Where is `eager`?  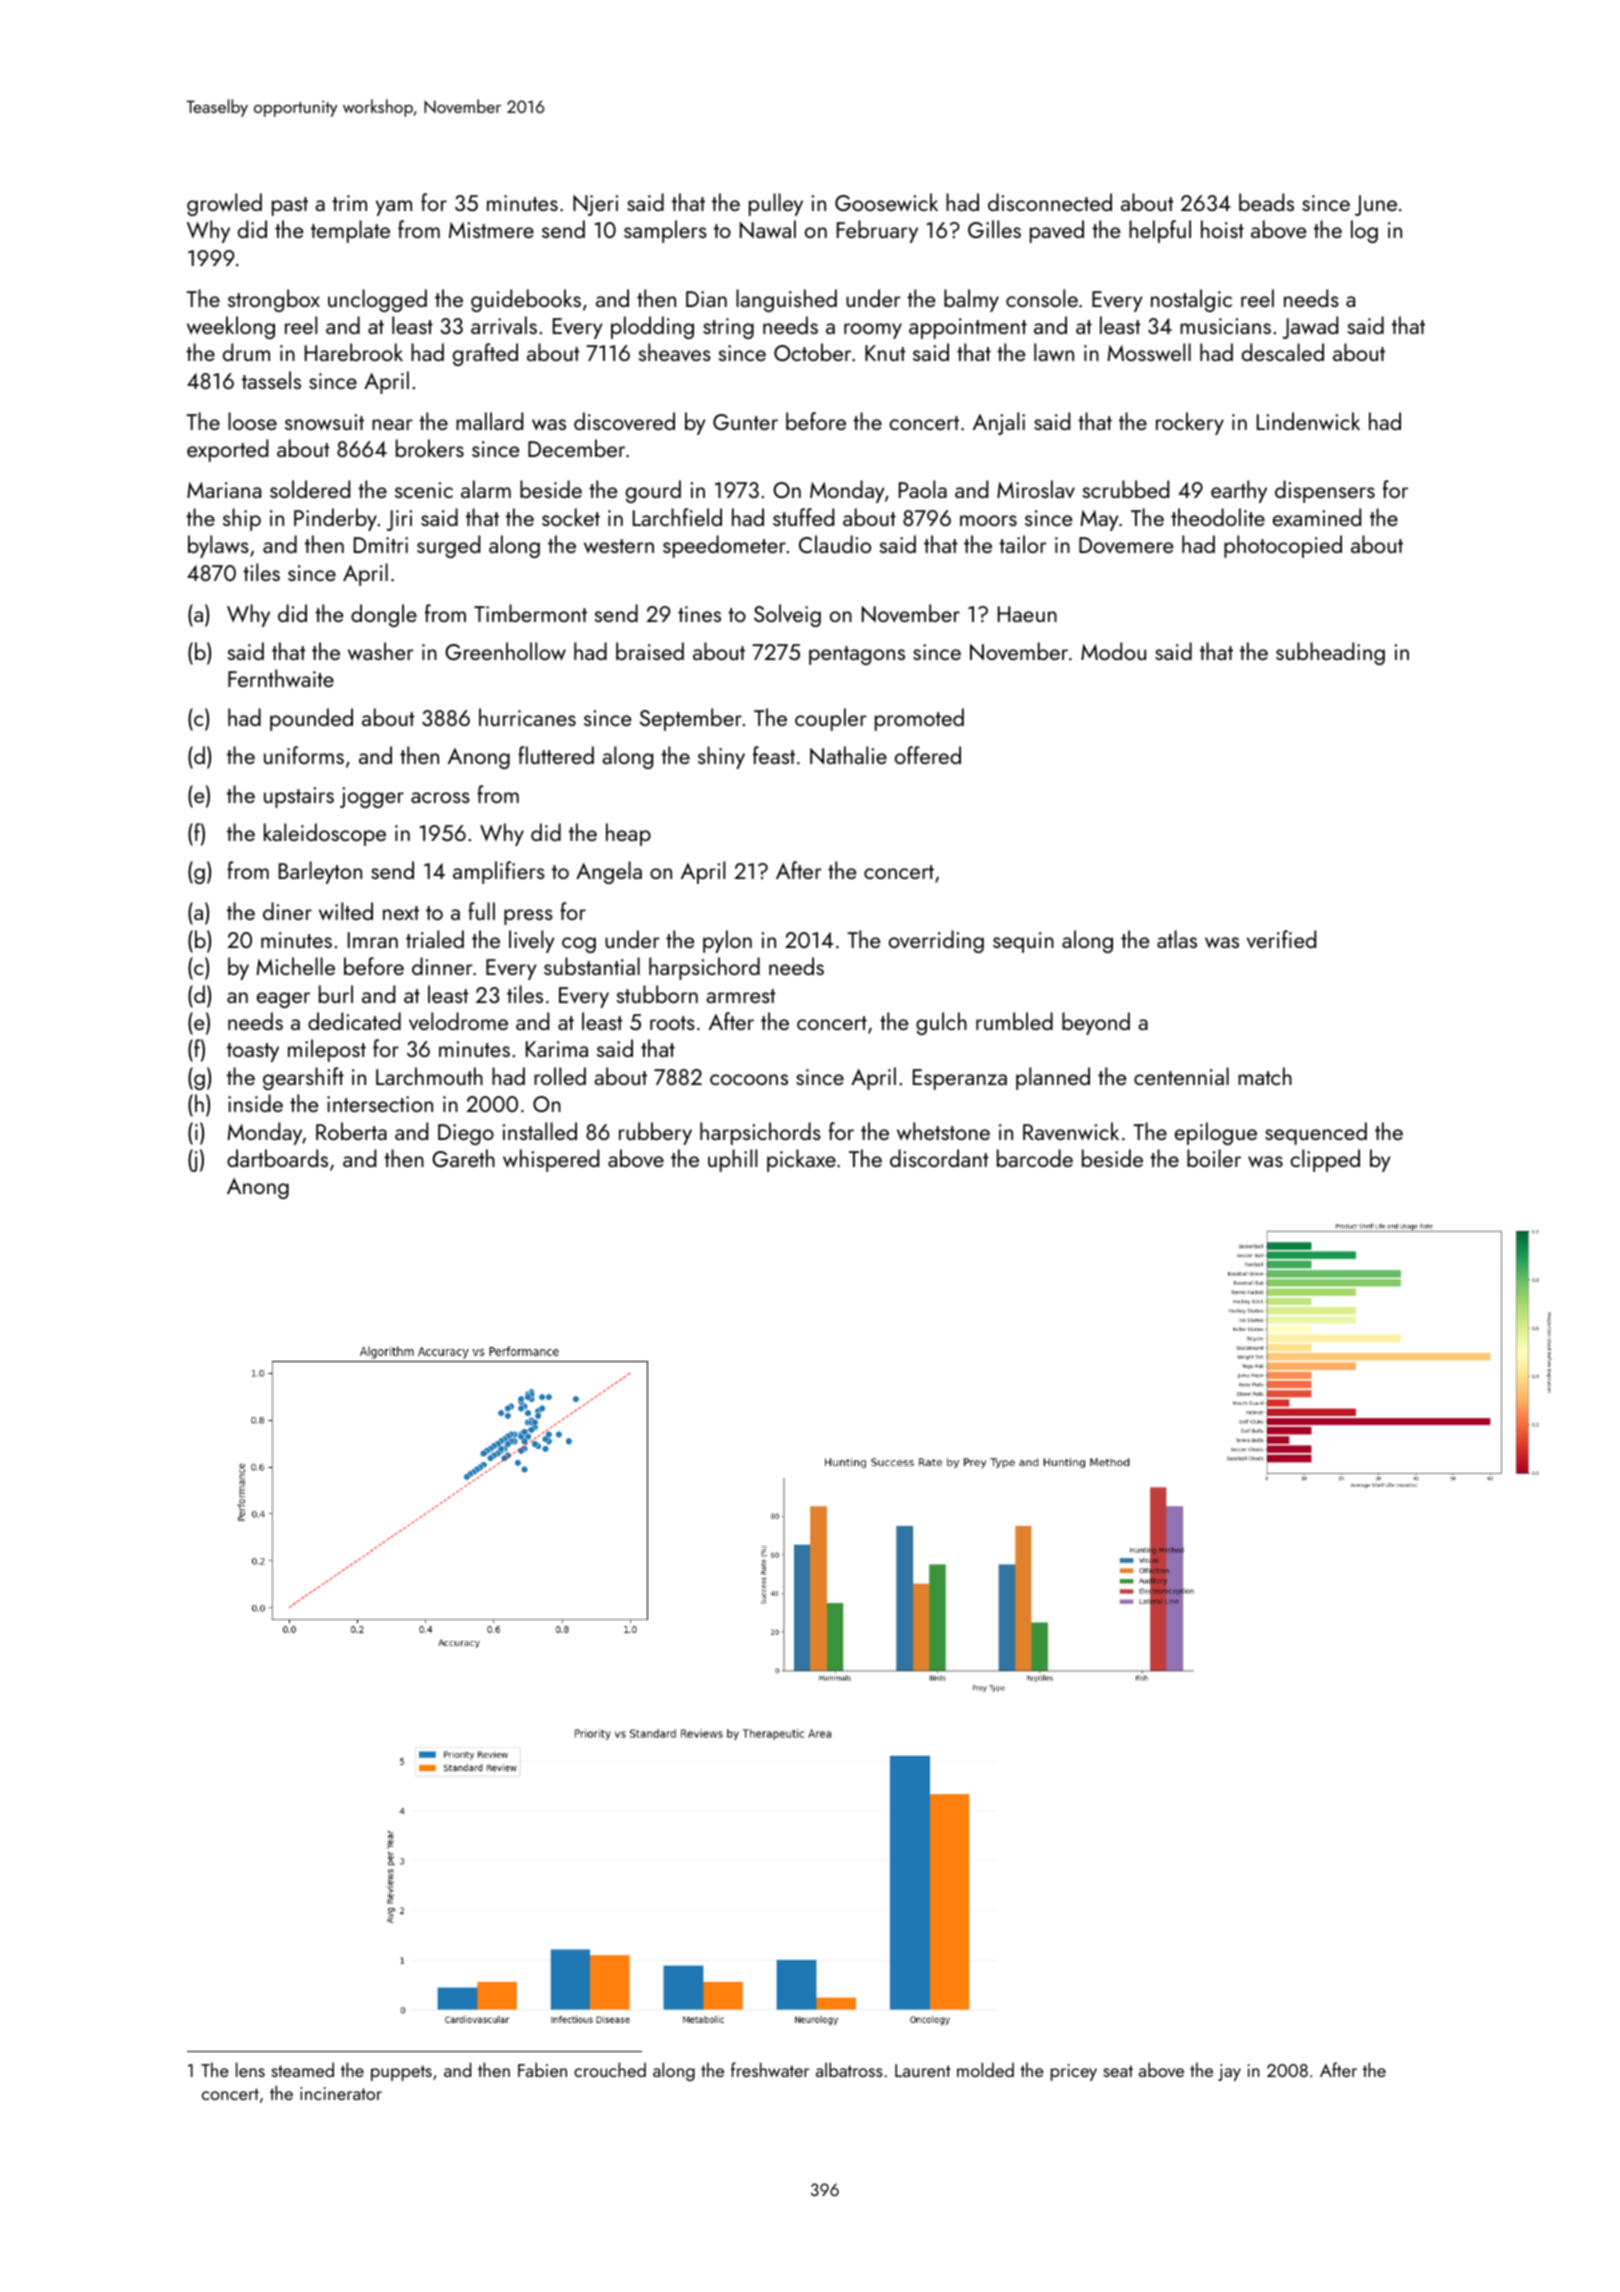 eager is located at coordinates (283, 1000).
